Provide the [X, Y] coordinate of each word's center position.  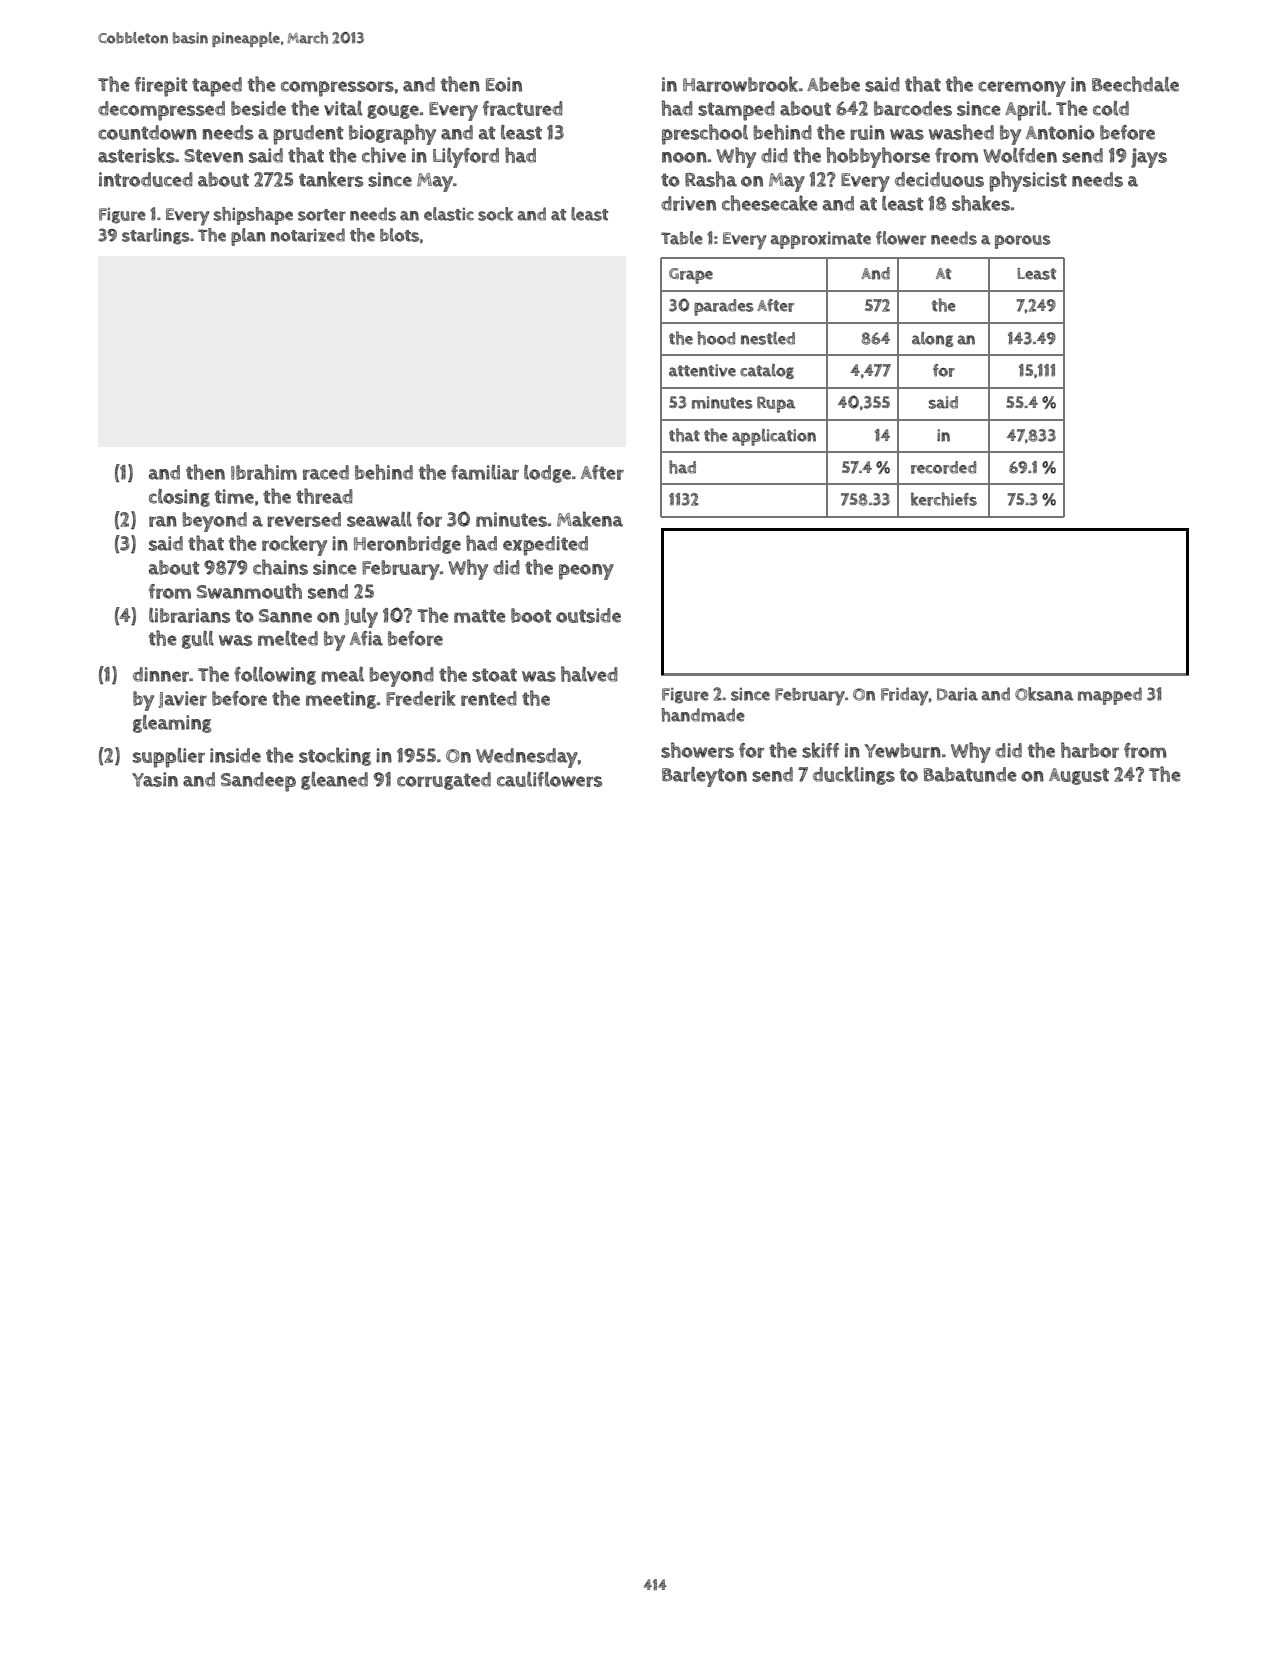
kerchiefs [944, 499]
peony [586, 572]
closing [179, 497]
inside [235, 755]
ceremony [1022, 89]
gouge [393, 112]
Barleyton [704, 776]
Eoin [504, 84]
